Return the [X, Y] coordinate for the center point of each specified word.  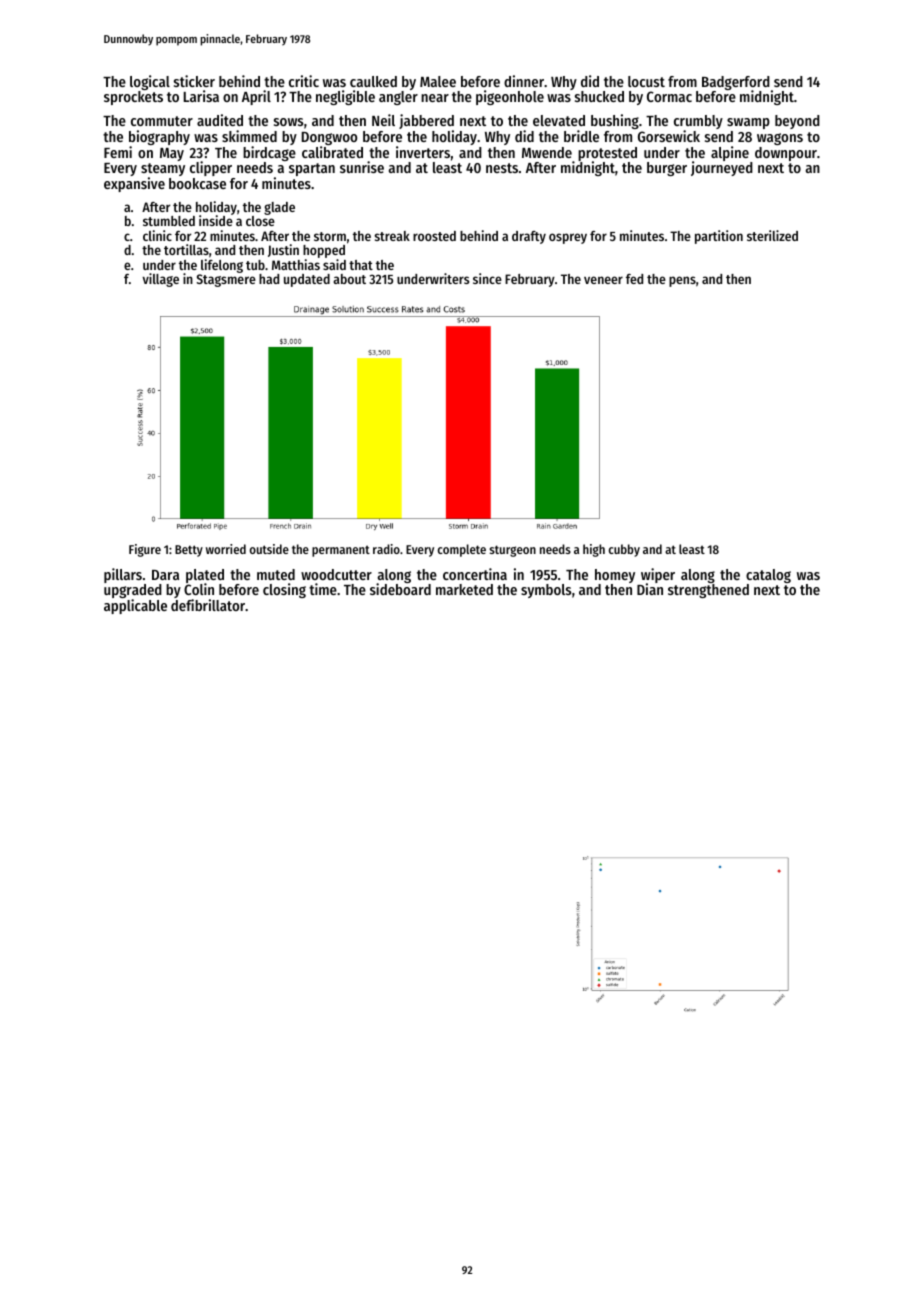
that [361, 265]
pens [682, 281]
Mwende [547, 152]
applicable [135, 606]
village [160, 280]
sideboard [400, 589]
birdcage [269, 153]
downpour [786, 154]
